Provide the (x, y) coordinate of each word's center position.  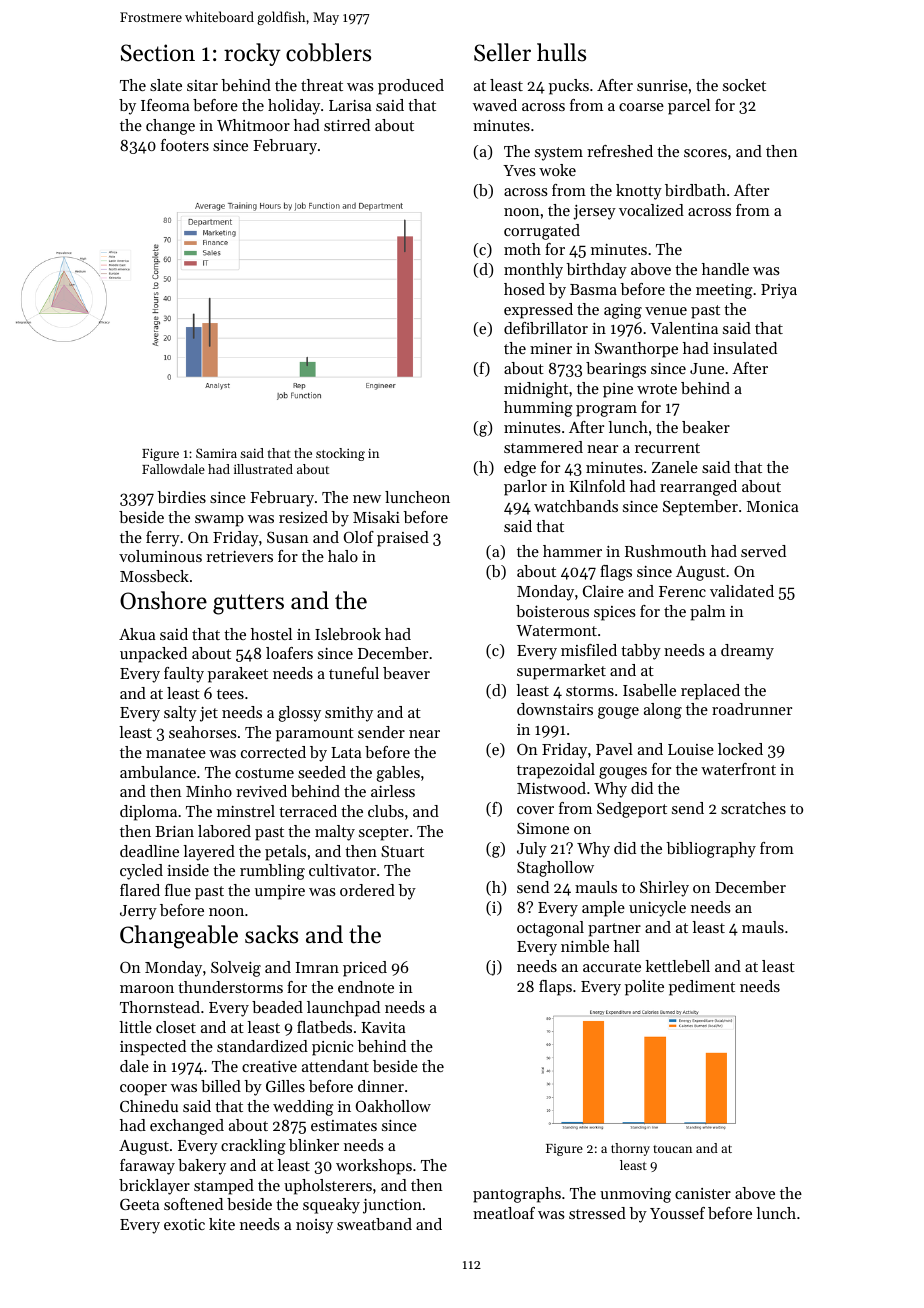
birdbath (695, 190)
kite (222, 1224)
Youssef (677, 1213)
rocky (252, 54)
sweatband (374, 1224)
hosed (524, 289)
